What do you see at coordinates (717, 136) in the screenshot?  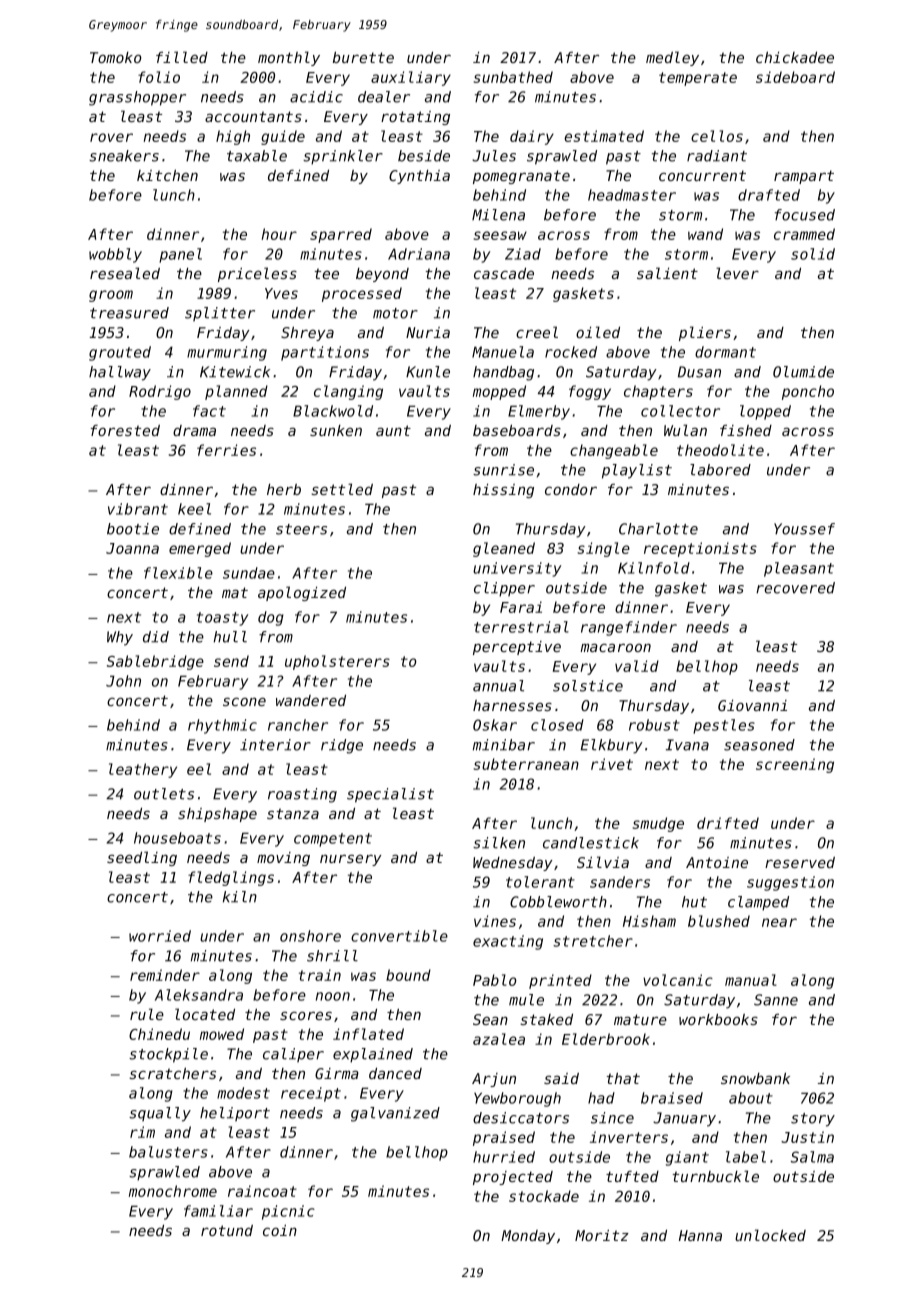 I see `cellos` at bounding box center [717, 136].
